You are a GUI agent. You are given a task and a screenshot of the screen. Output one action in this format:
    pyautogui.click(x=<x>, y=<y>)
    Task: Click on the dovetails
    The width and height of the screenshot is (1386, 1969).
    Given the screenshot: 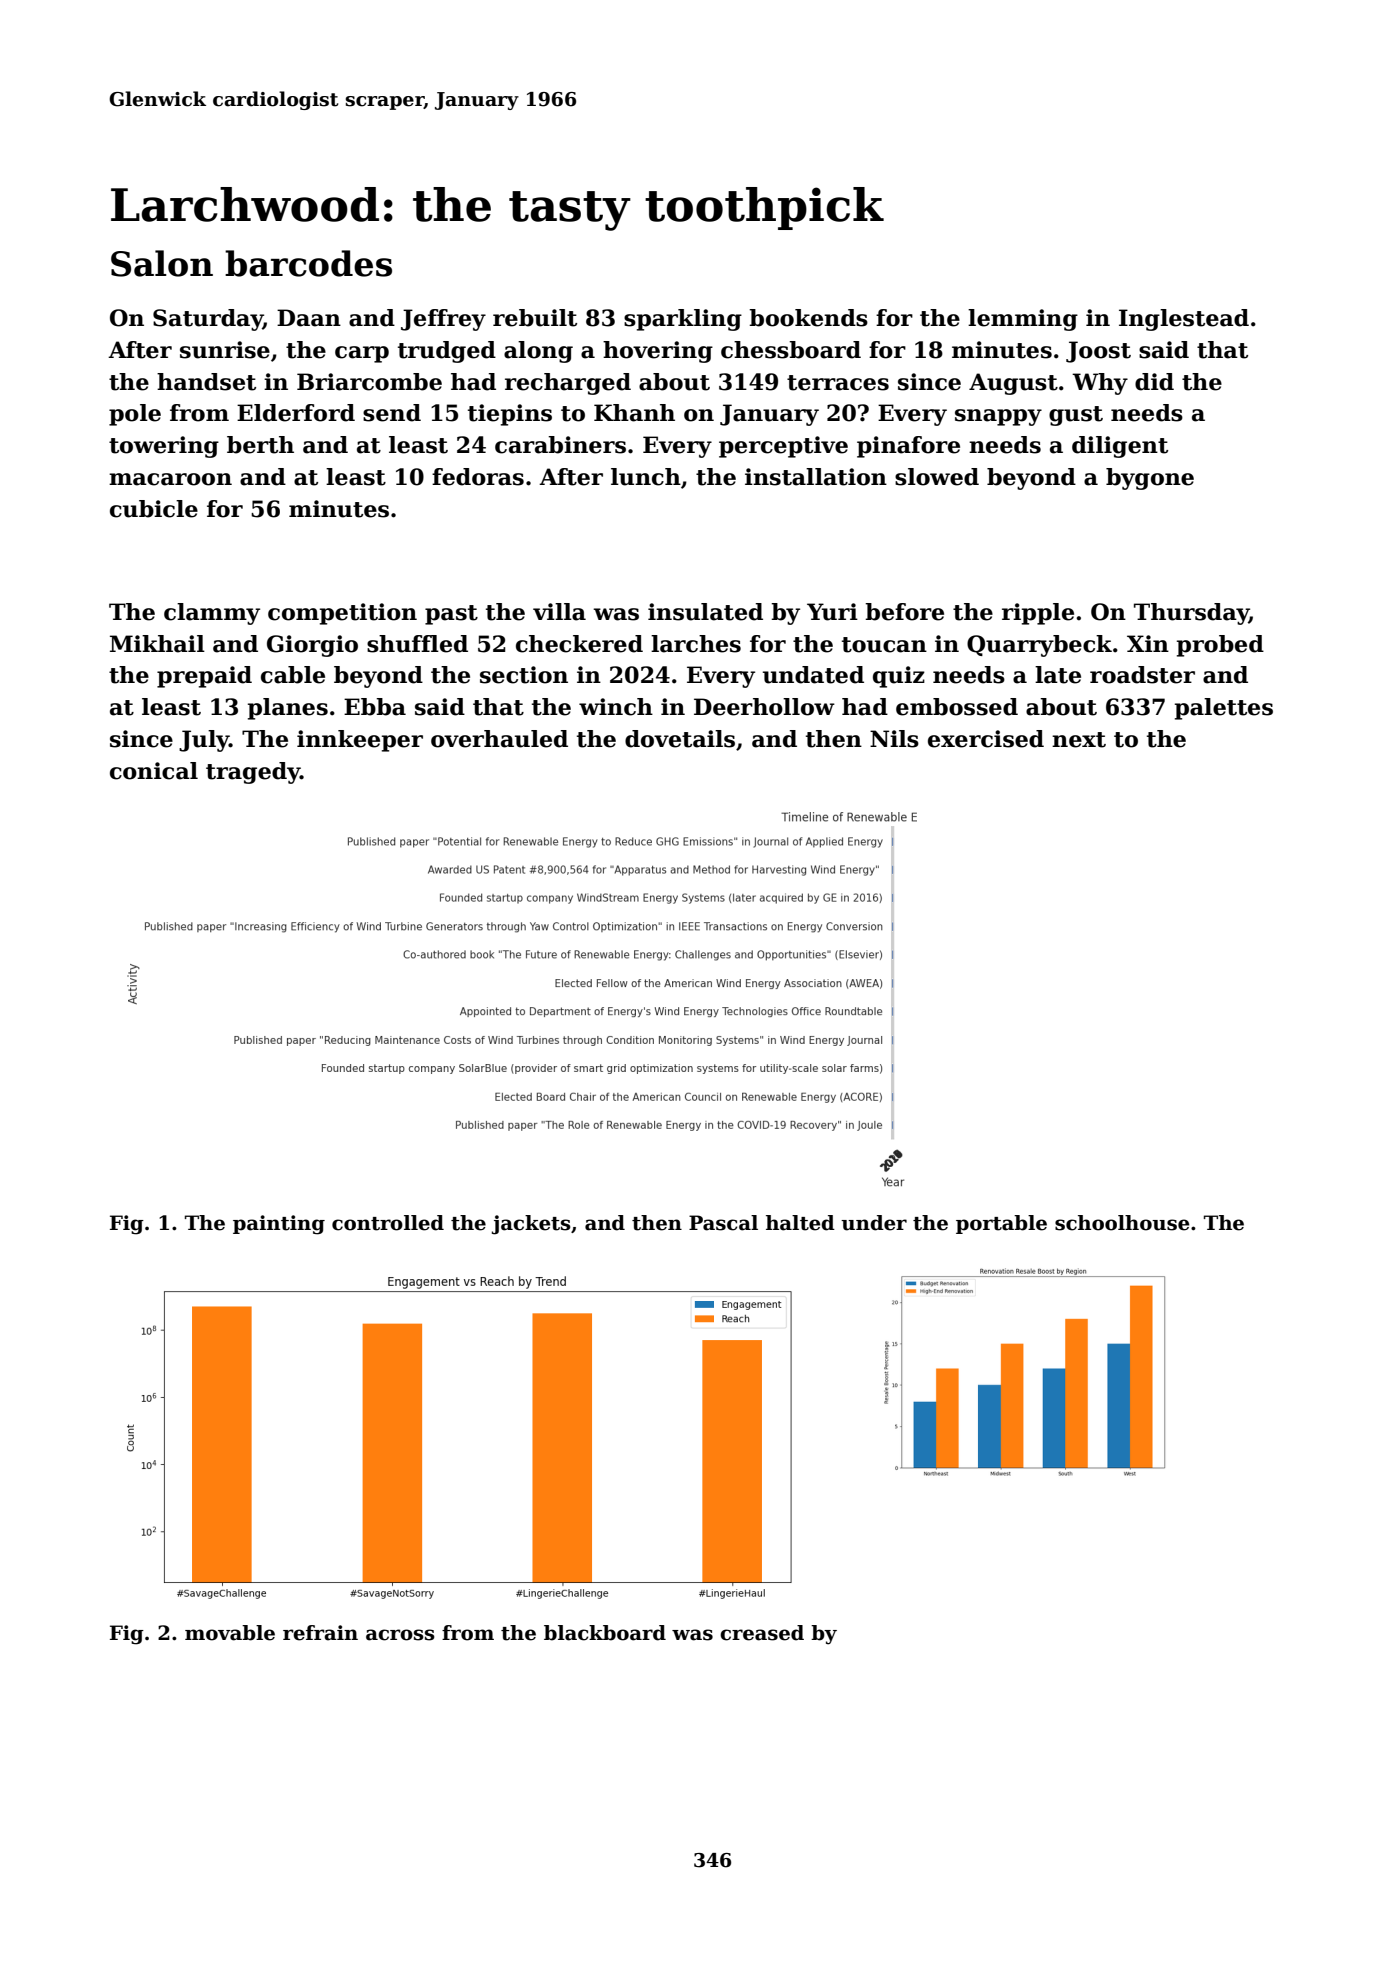 What is the action you would take?
    pyautogui.click(x=680, y=739)
